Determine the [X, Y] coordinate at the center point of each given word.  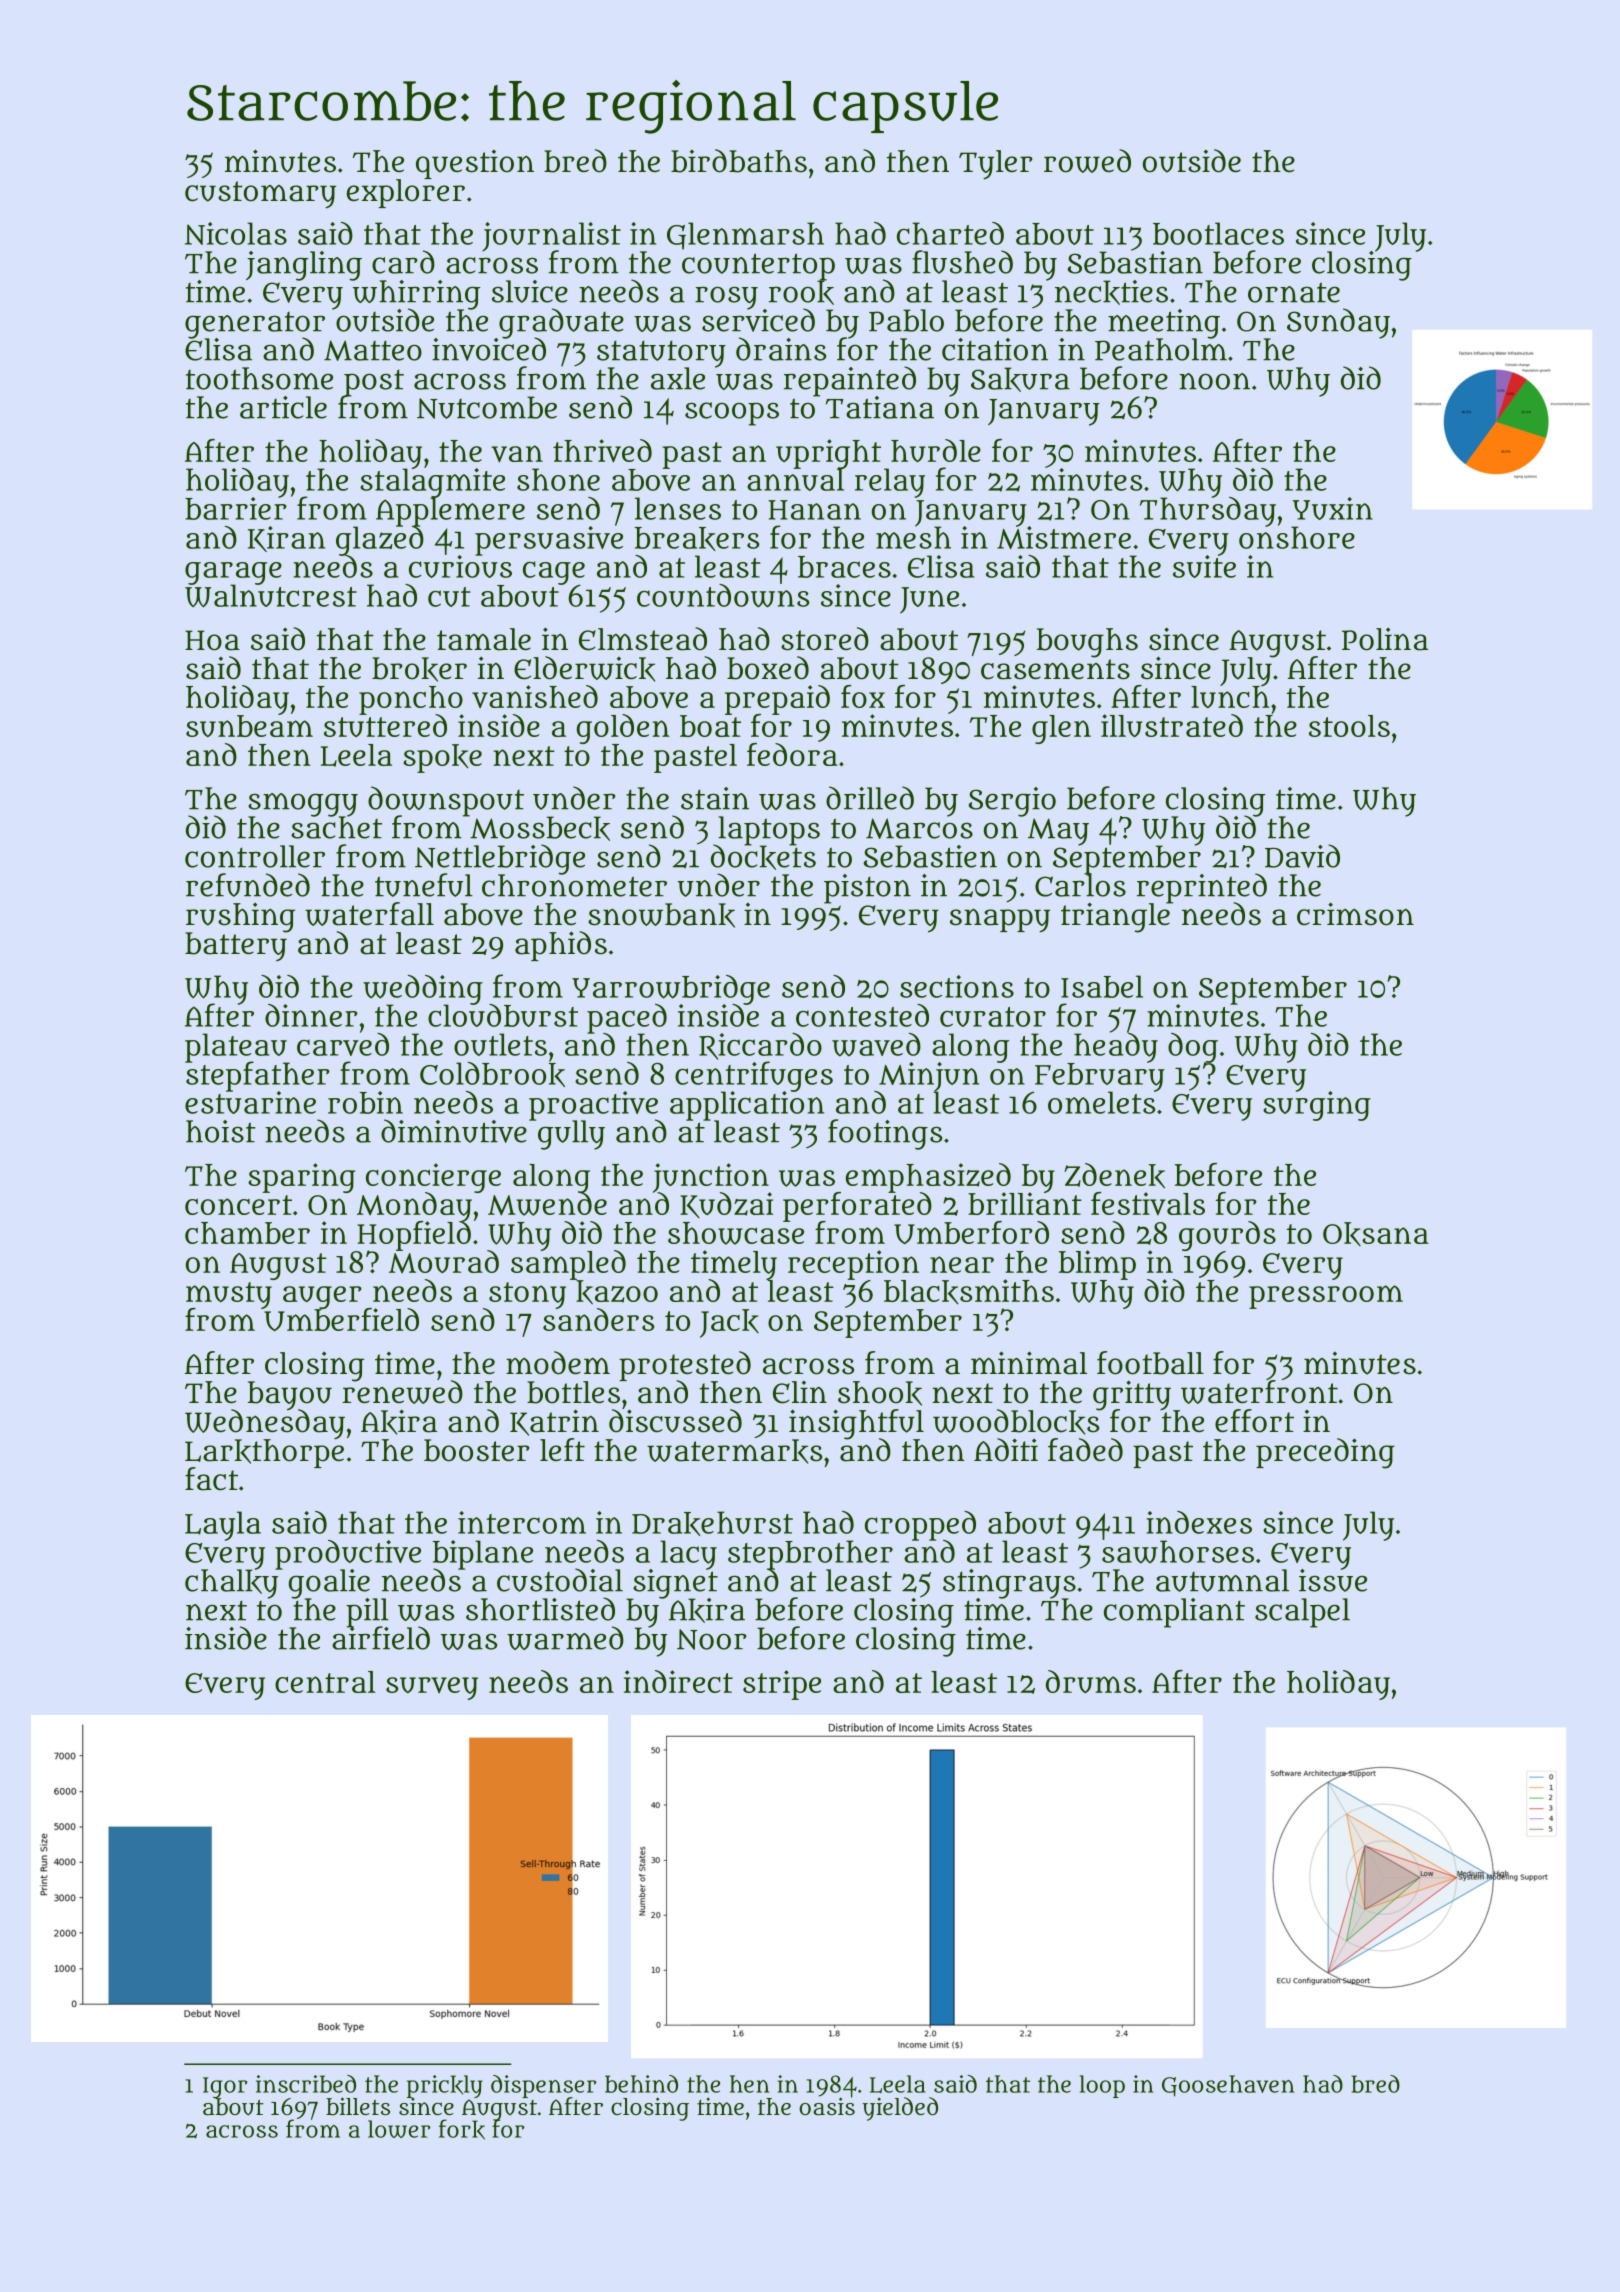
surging [1317, 1106]
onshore [1297, 538]
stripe [782, 1685]
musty [229, 1295]
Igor [225, 2087]
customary [260, 195]
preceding [1325, 1453]
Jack [729, 1323]
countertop [758, 267]
